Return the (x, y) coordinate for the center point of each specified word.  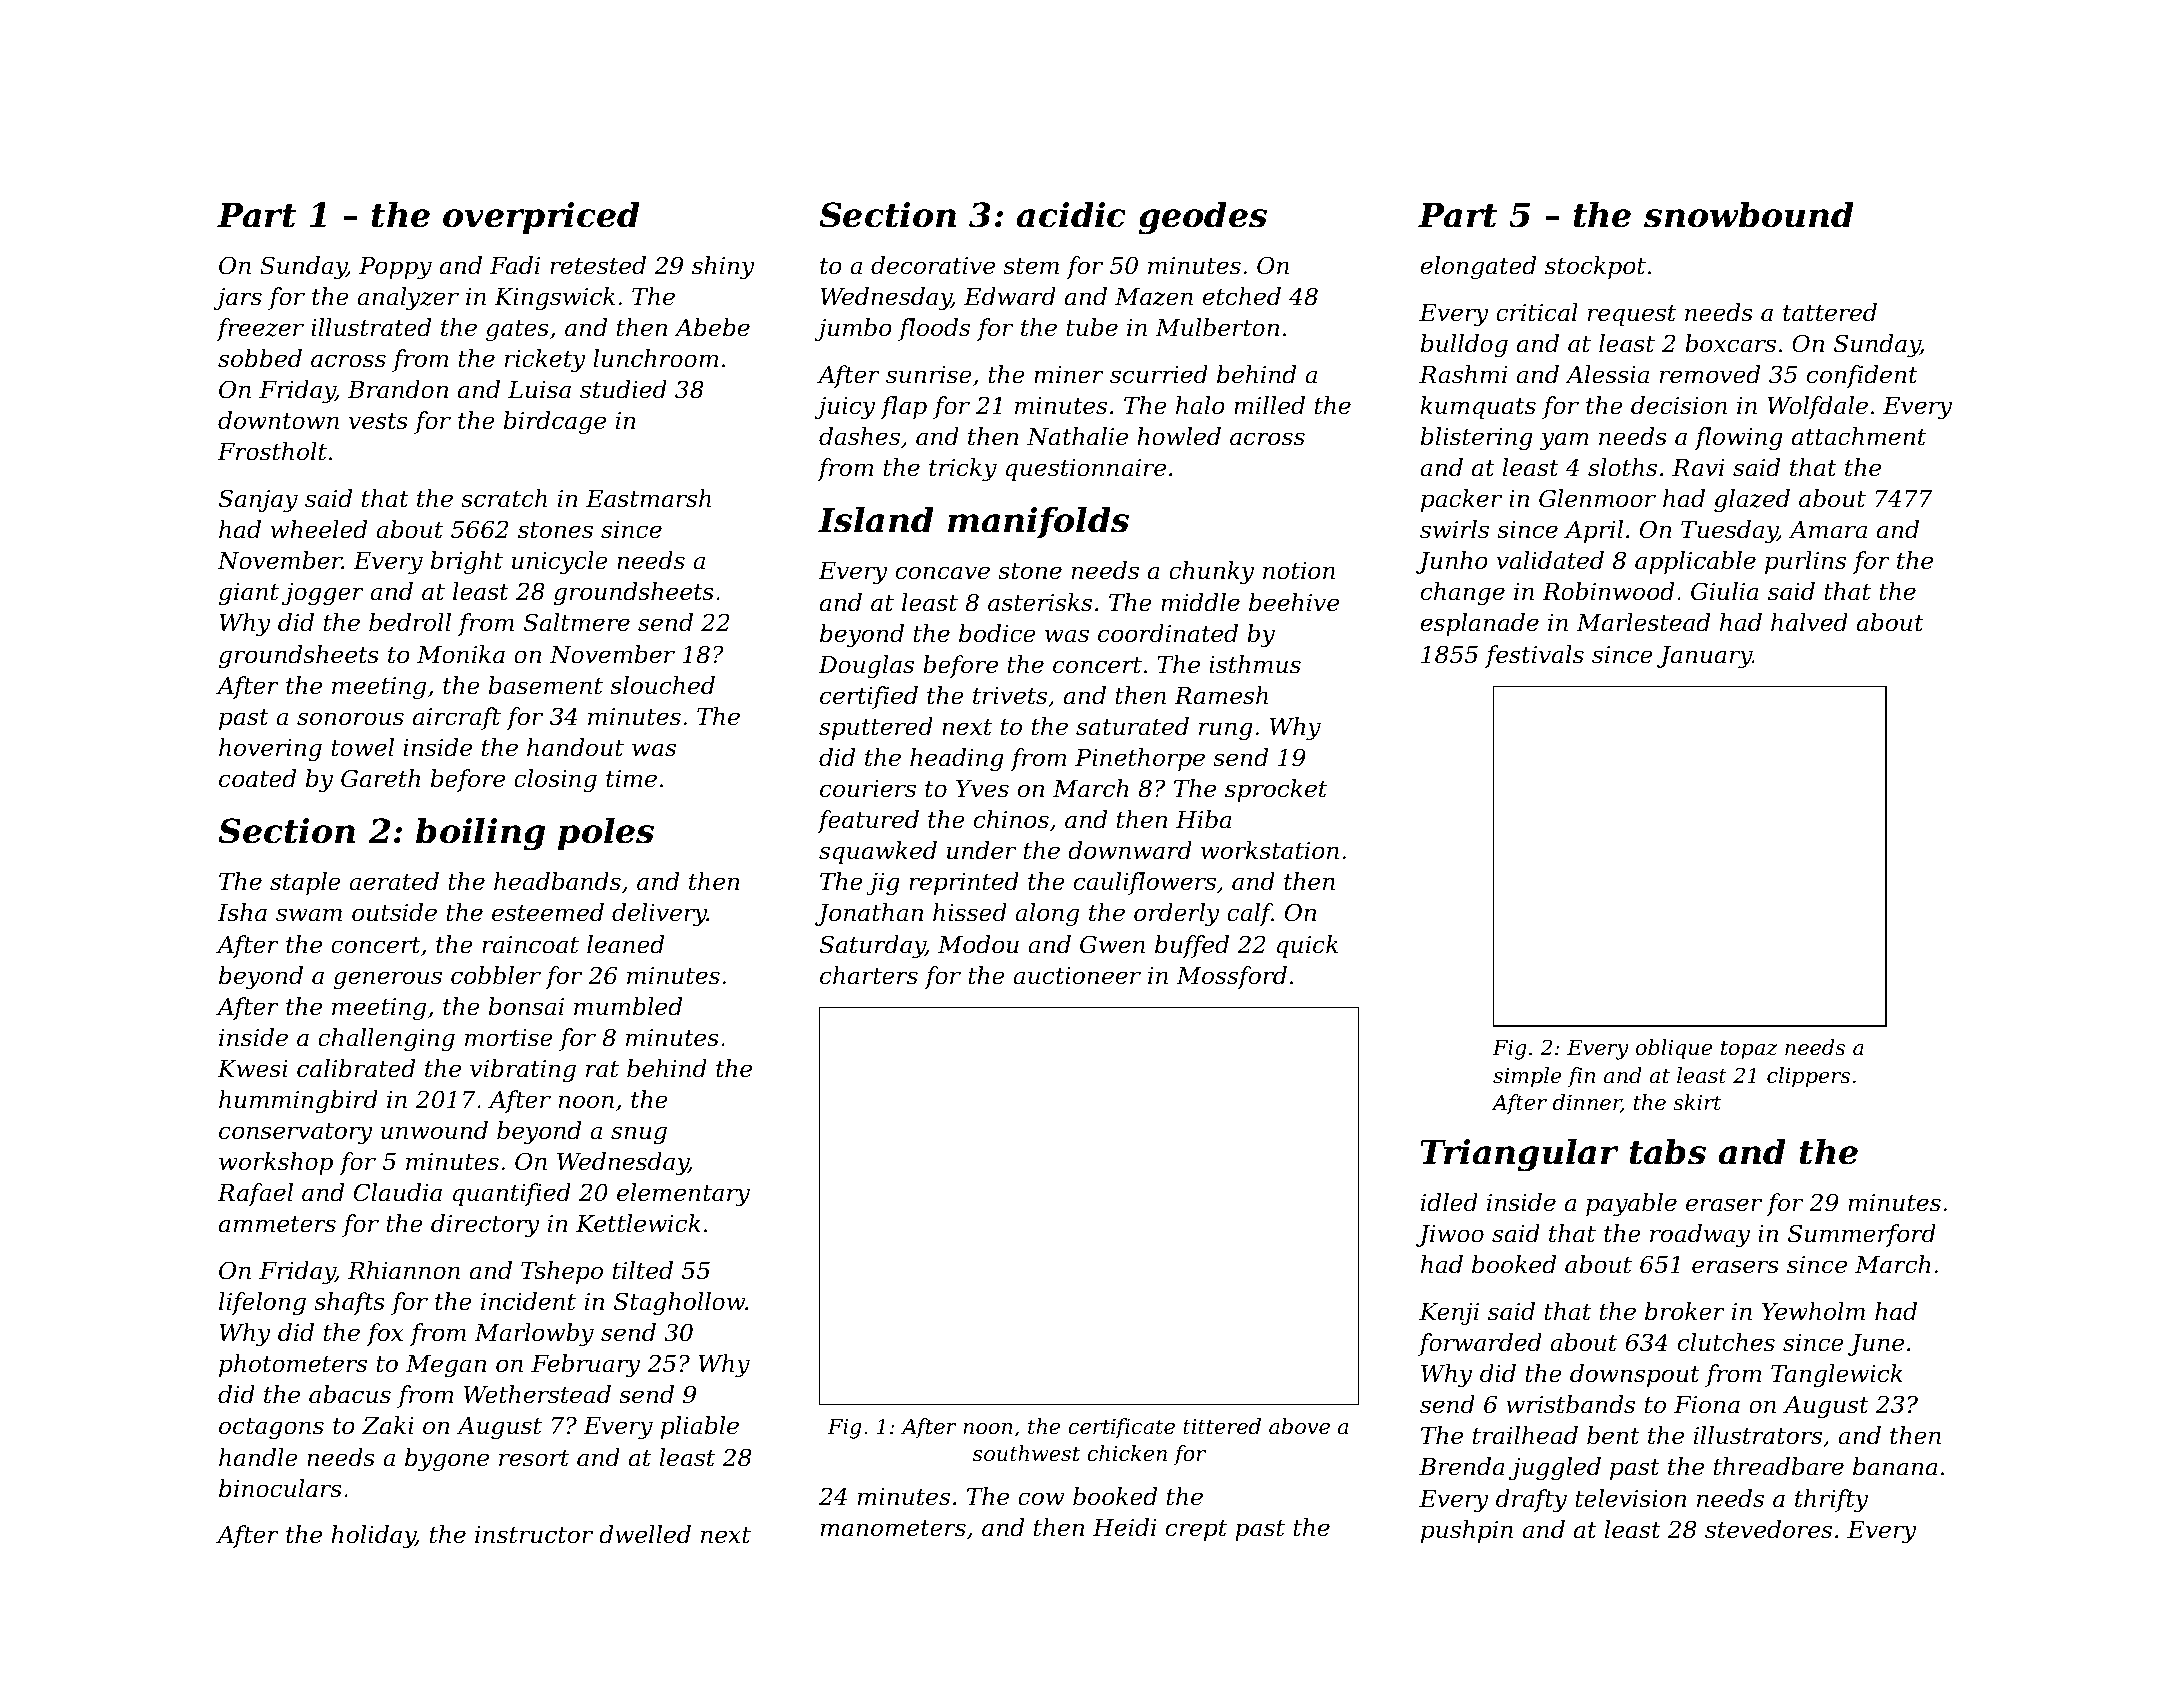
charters (869, 975)
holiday (373, 1536)
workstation (1270, 850)
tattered (1830, 312)
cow (1041, 1499)
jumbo (853, 329)
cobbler (496, 975)
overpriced (541, 218)
